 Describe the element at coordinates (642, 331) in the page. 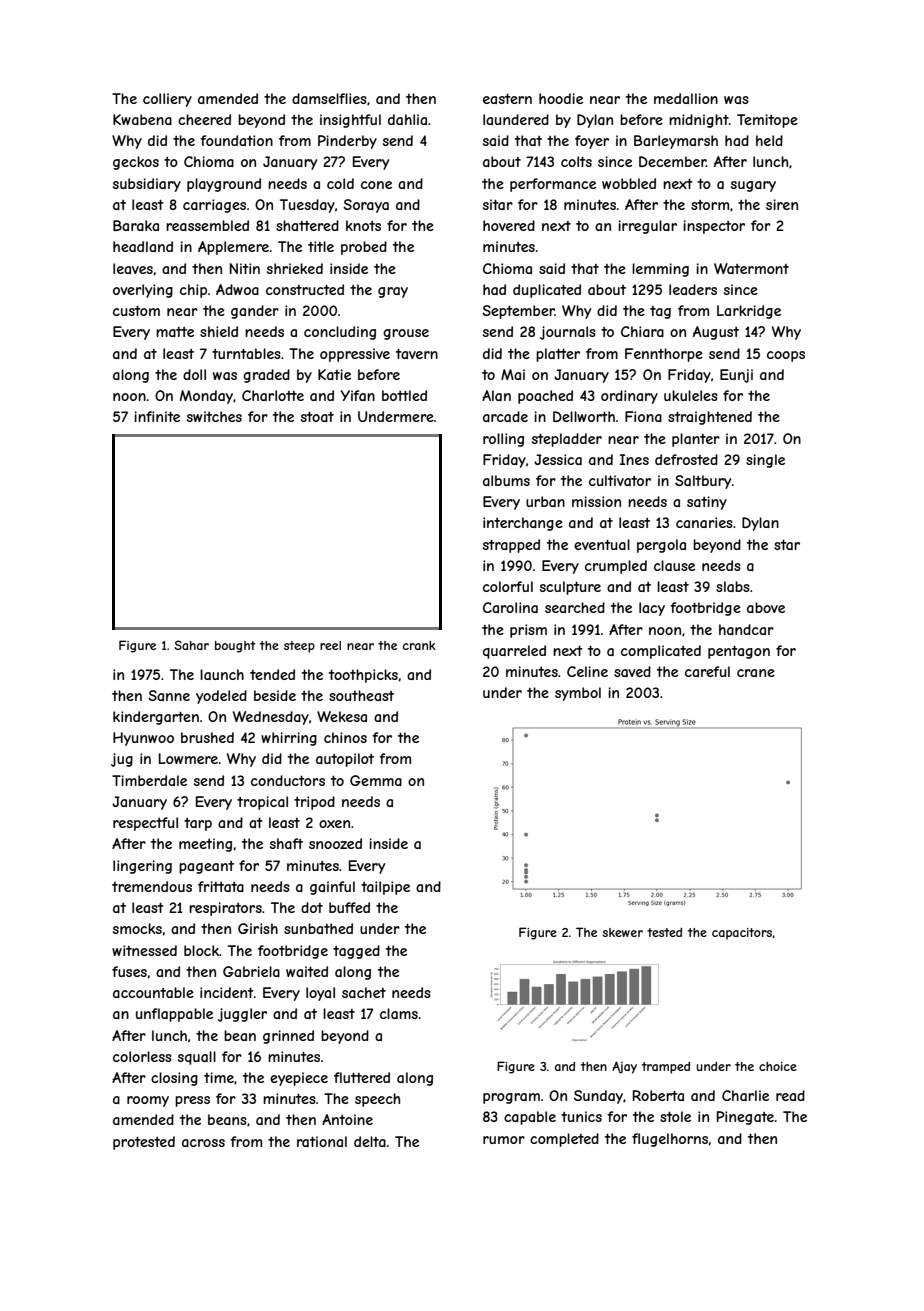

I see `Chiara` at that location.
